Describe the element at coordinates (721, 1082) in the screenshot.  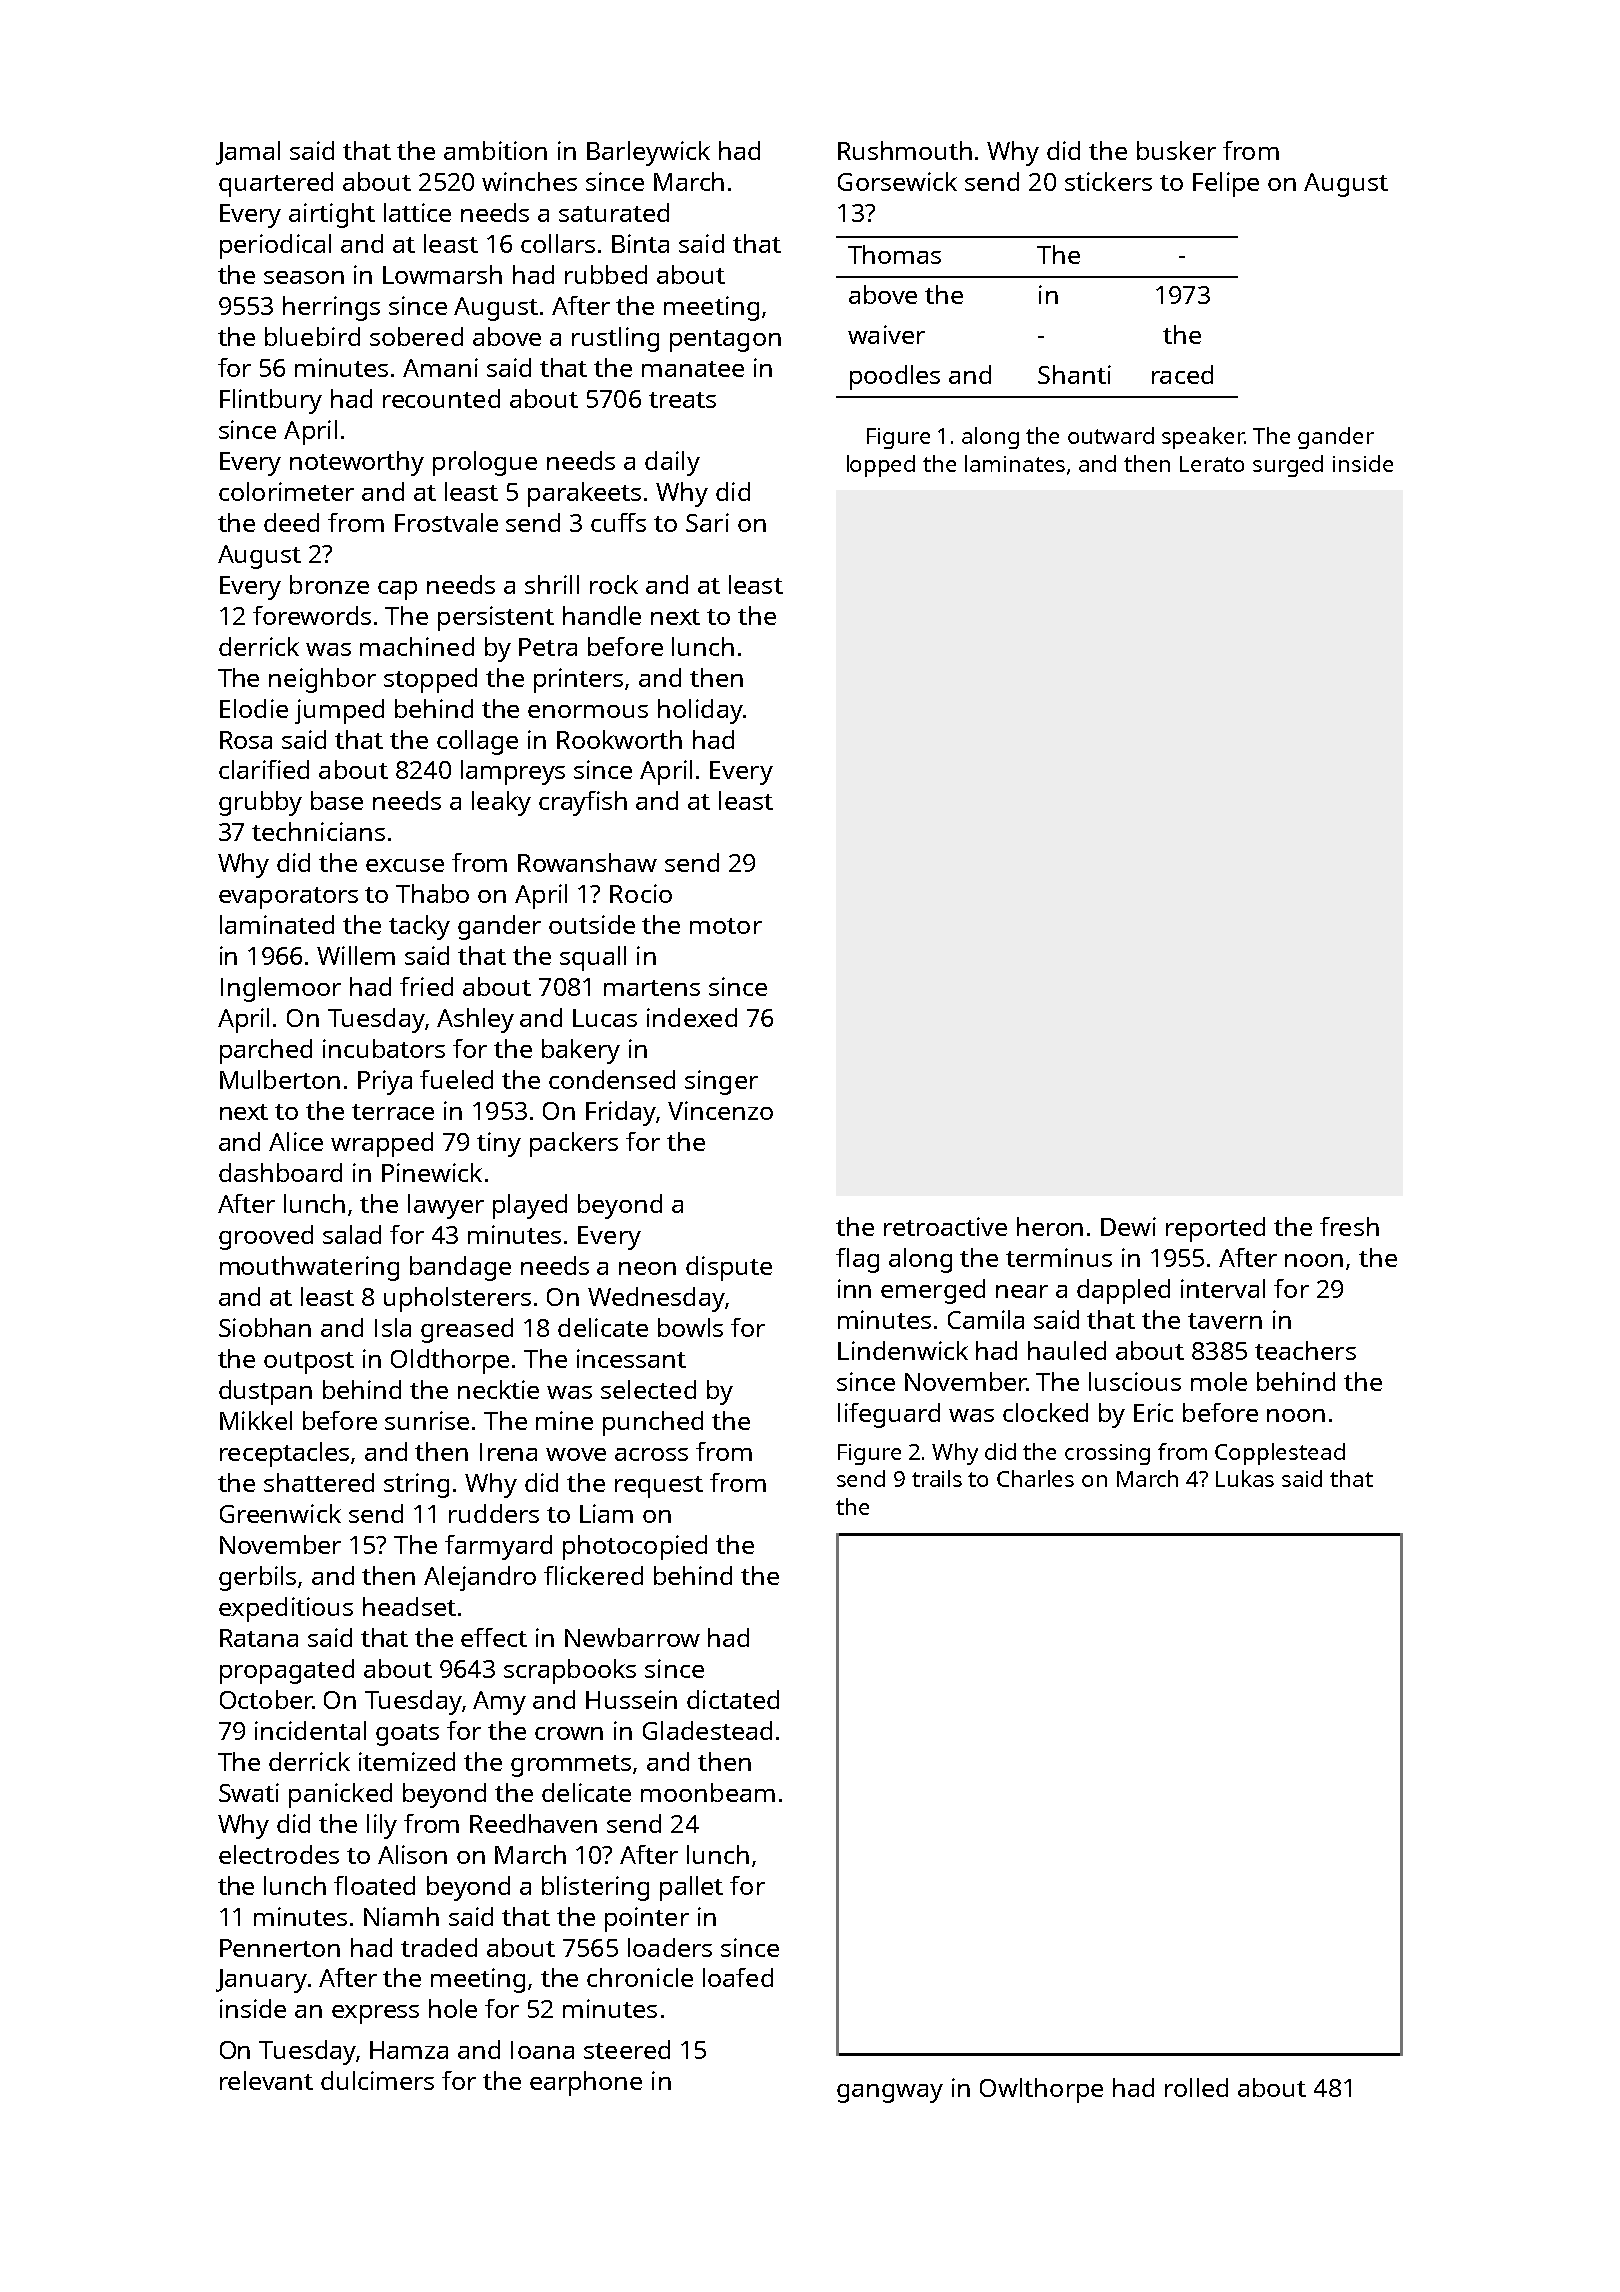
I see `singer` at that location.
